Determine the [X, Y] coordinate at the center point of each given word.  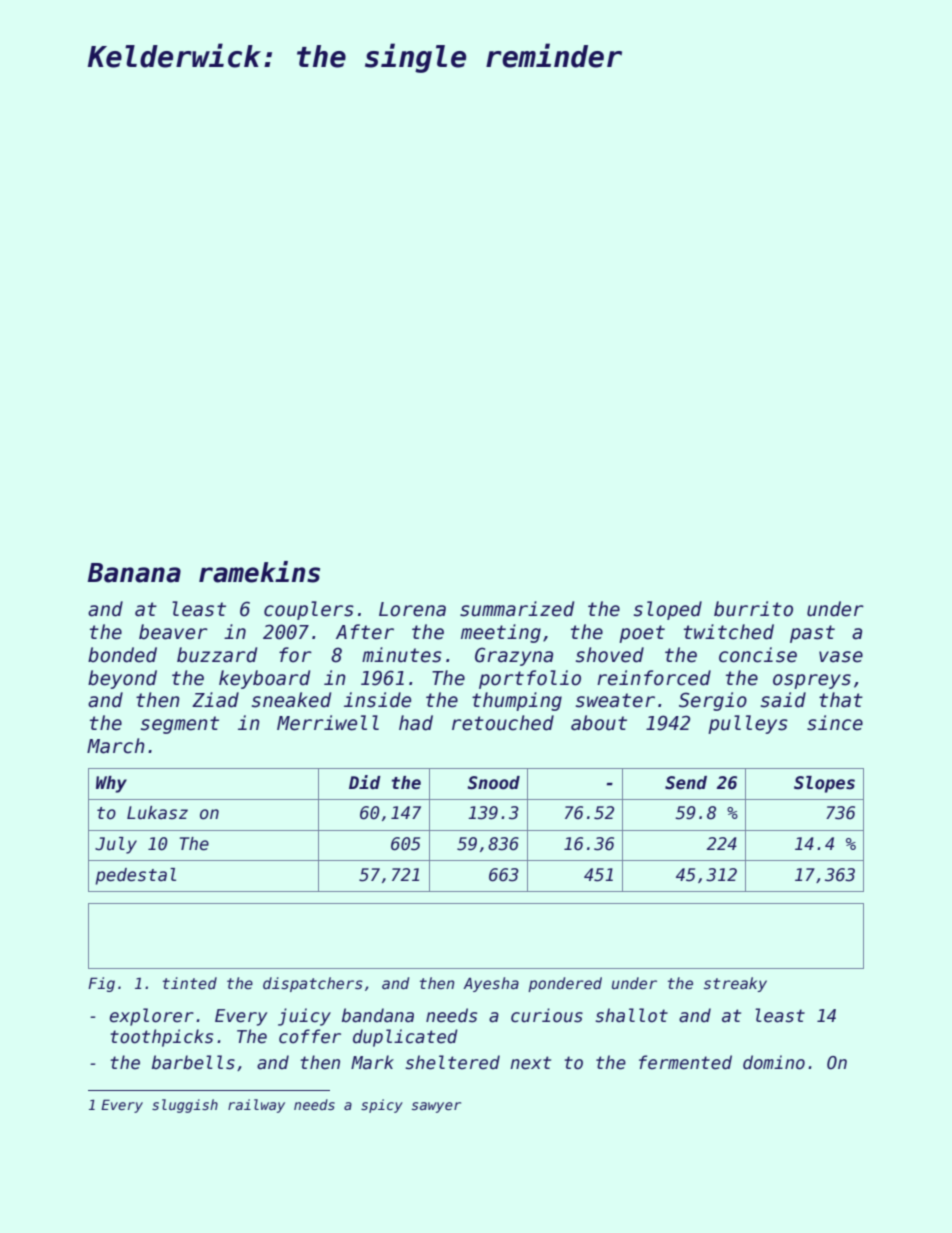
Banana [134, 573]
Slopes [824, 784]
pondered [565, 984]
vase [841, 657]
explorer [152, 1017]
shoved [610, 655]
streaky [735, 984]
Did [365, 782]
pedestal [135, 876]
